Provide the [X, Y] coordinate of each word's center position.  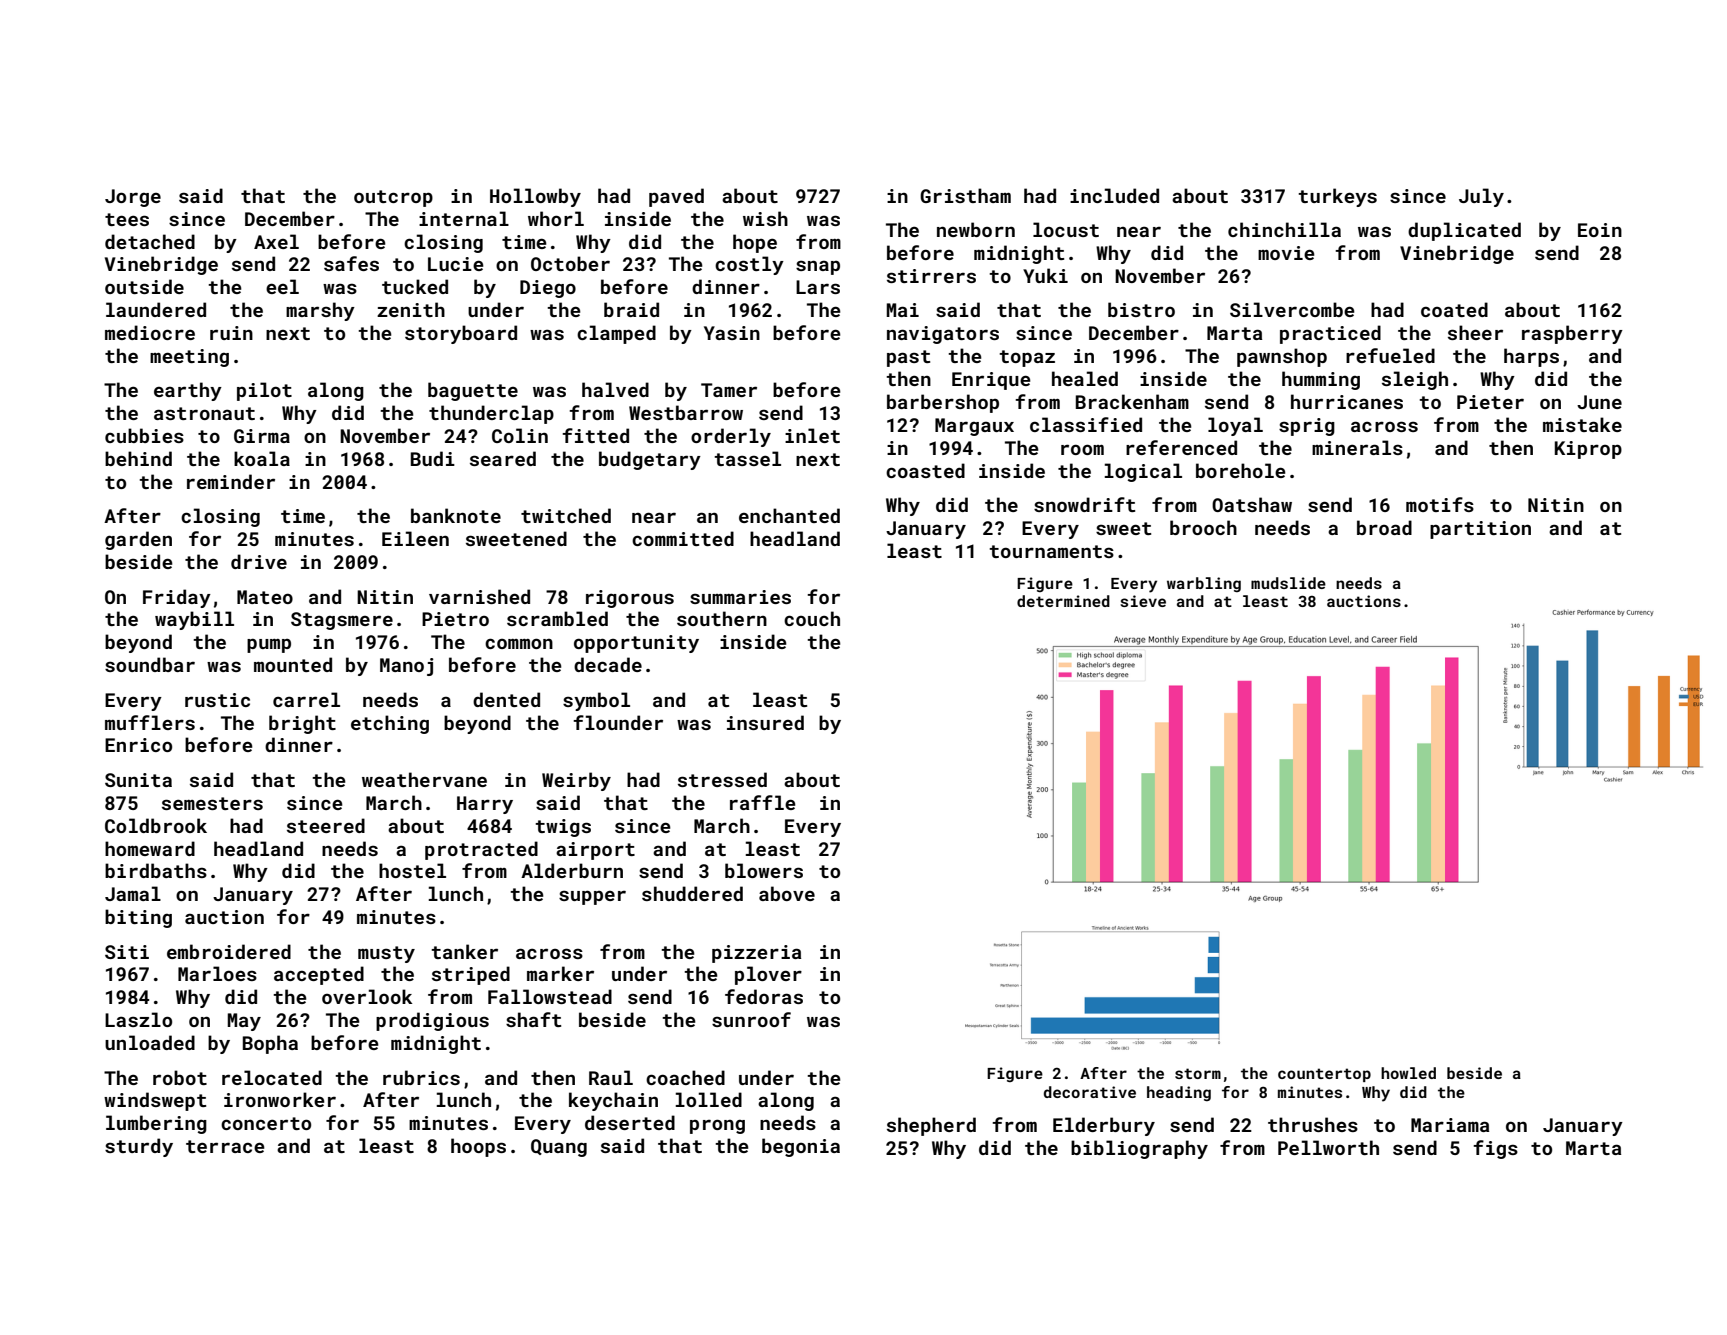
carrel [306, 699]
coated [1454, 309]
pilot [264, 391]
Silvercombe [1292, 309]
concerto [266, 1123]
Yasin [732, 333]
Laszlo [138, 1019]
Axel [276, 241]
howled [1408, 1073]
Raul [611, 1077]
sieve [1143, 601]
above [787, 893]
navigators [943, 335]
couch [812, 618]
